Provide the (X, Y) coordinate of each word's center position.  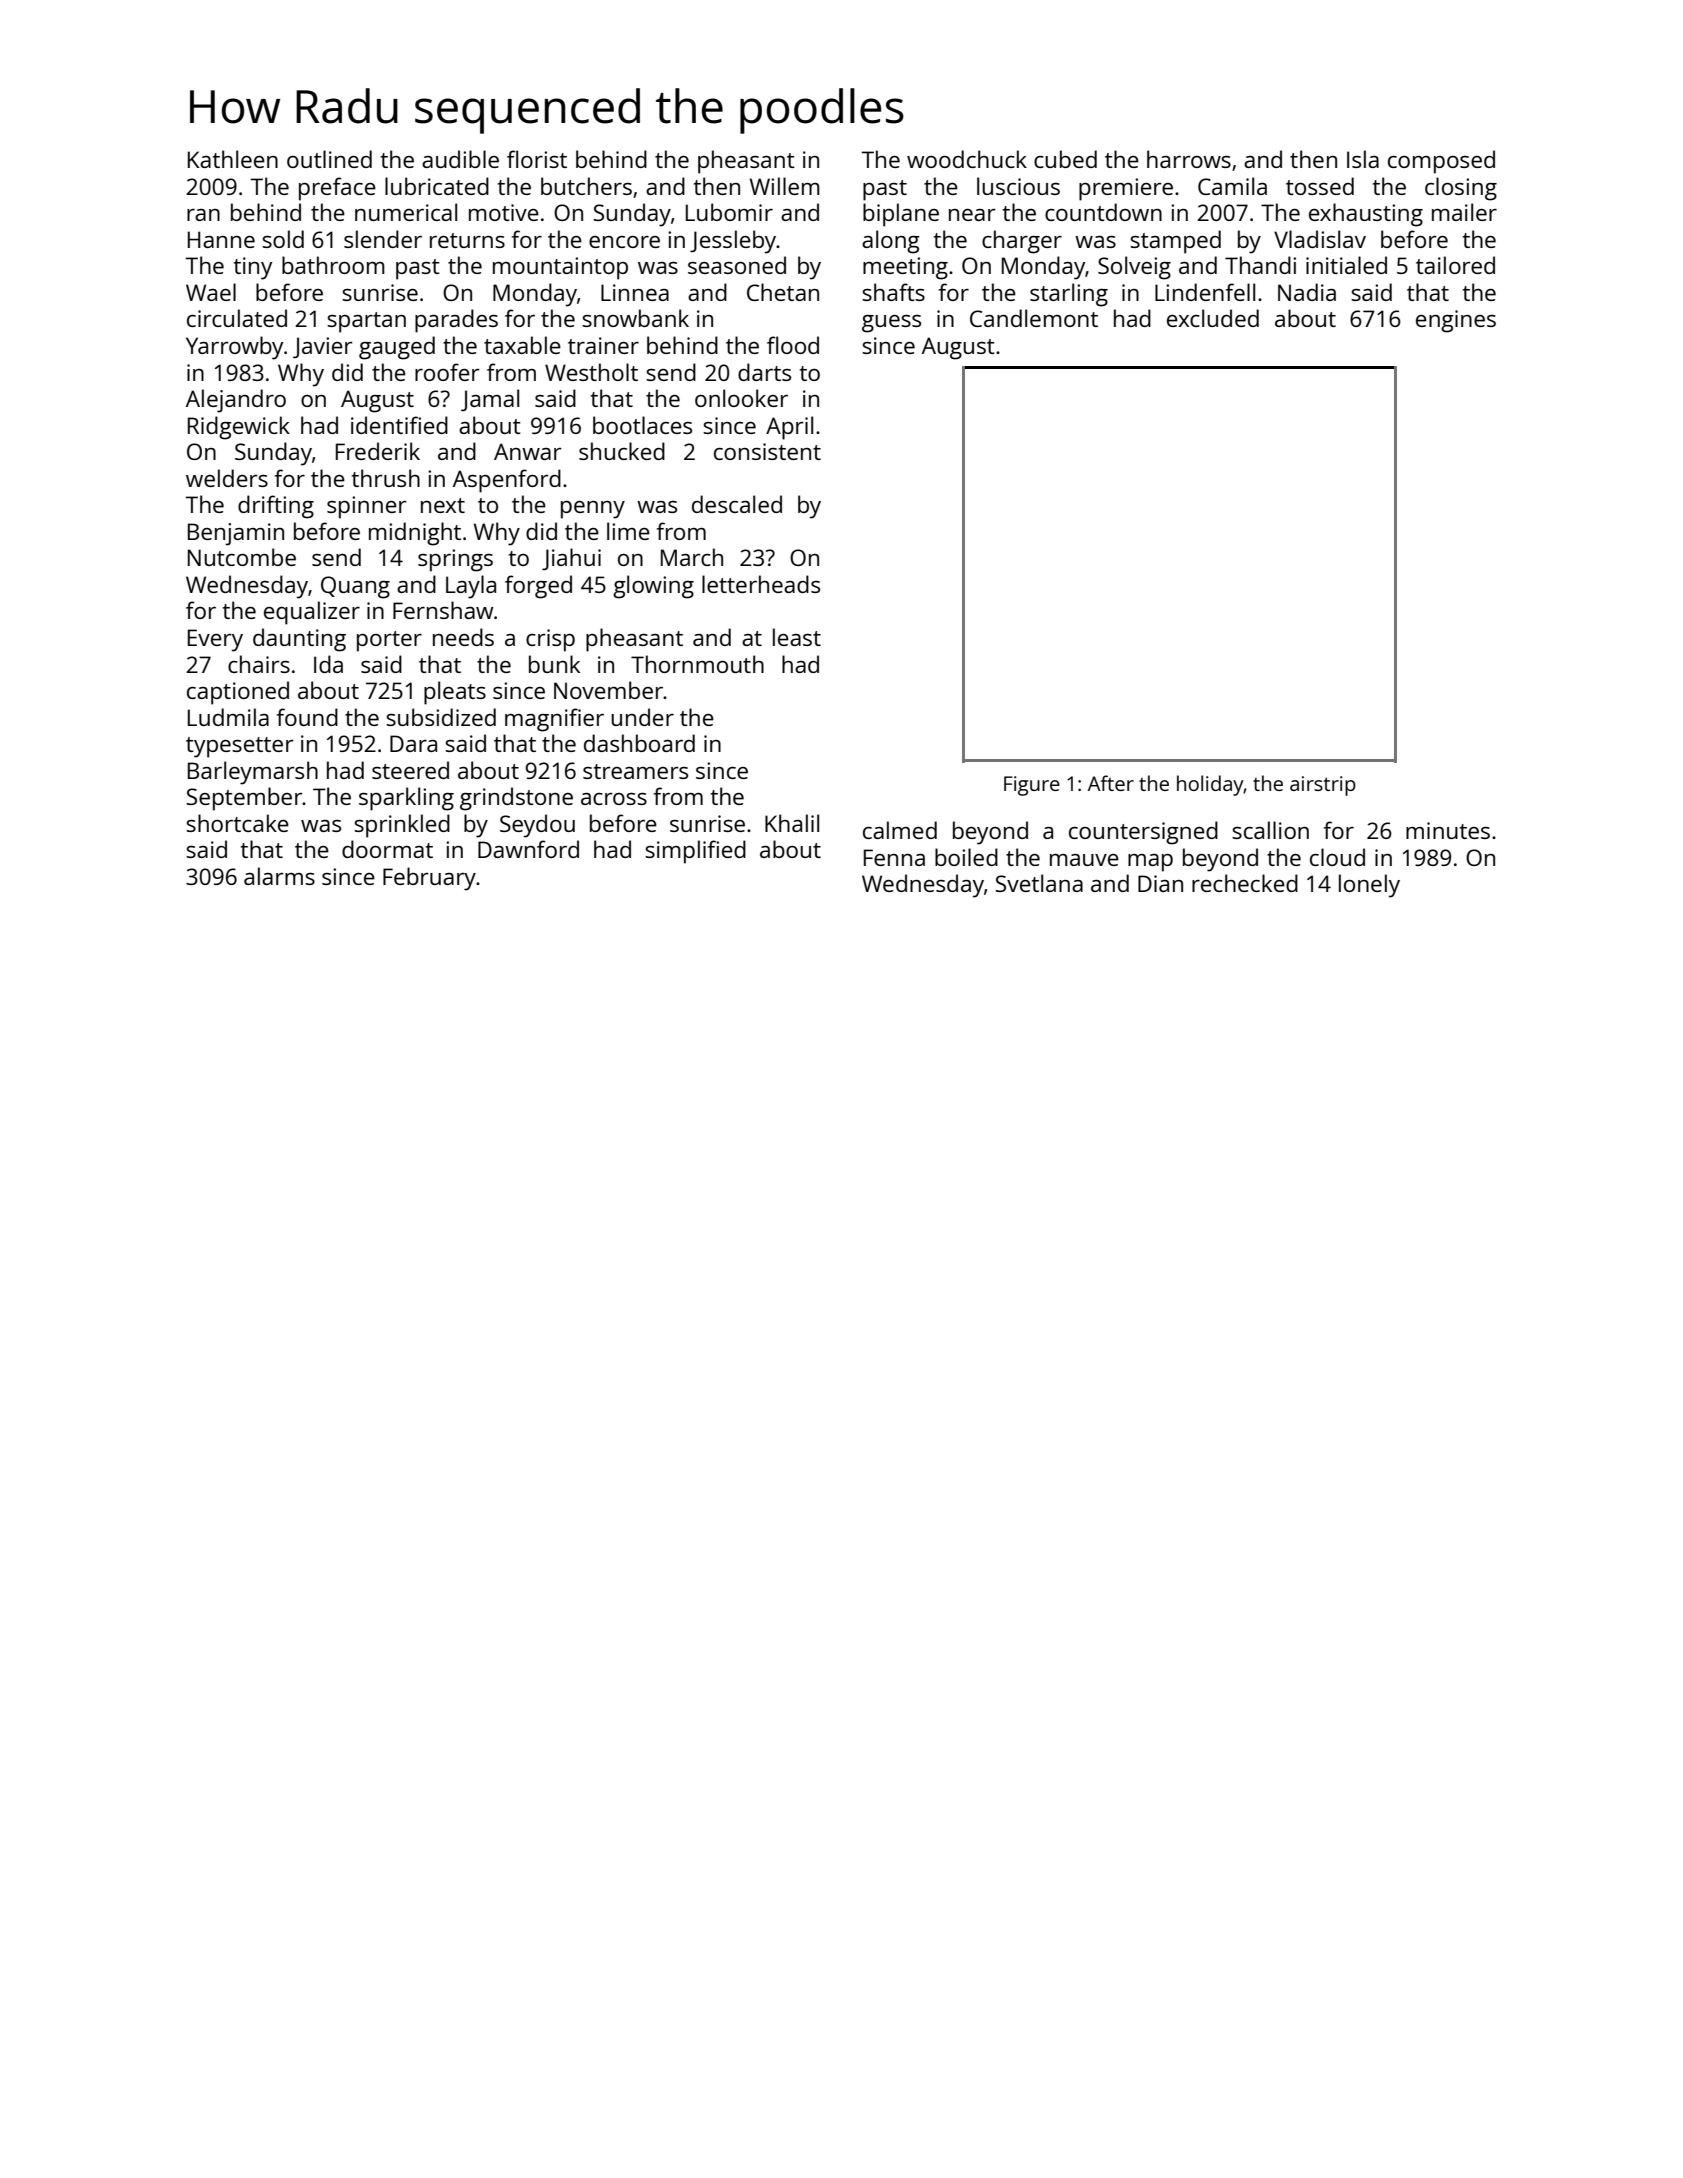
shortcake (237, 823)
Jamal (490, 400)
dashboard (639, 743)
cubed (1065, 159)
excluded (1213, 318)
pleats (455, 693)
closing (1461, 189)
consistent (767, 451)
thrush (386, 478)
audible (460, 159)
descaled (737, 504)
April (789, 428)
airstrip (1323, 786)
